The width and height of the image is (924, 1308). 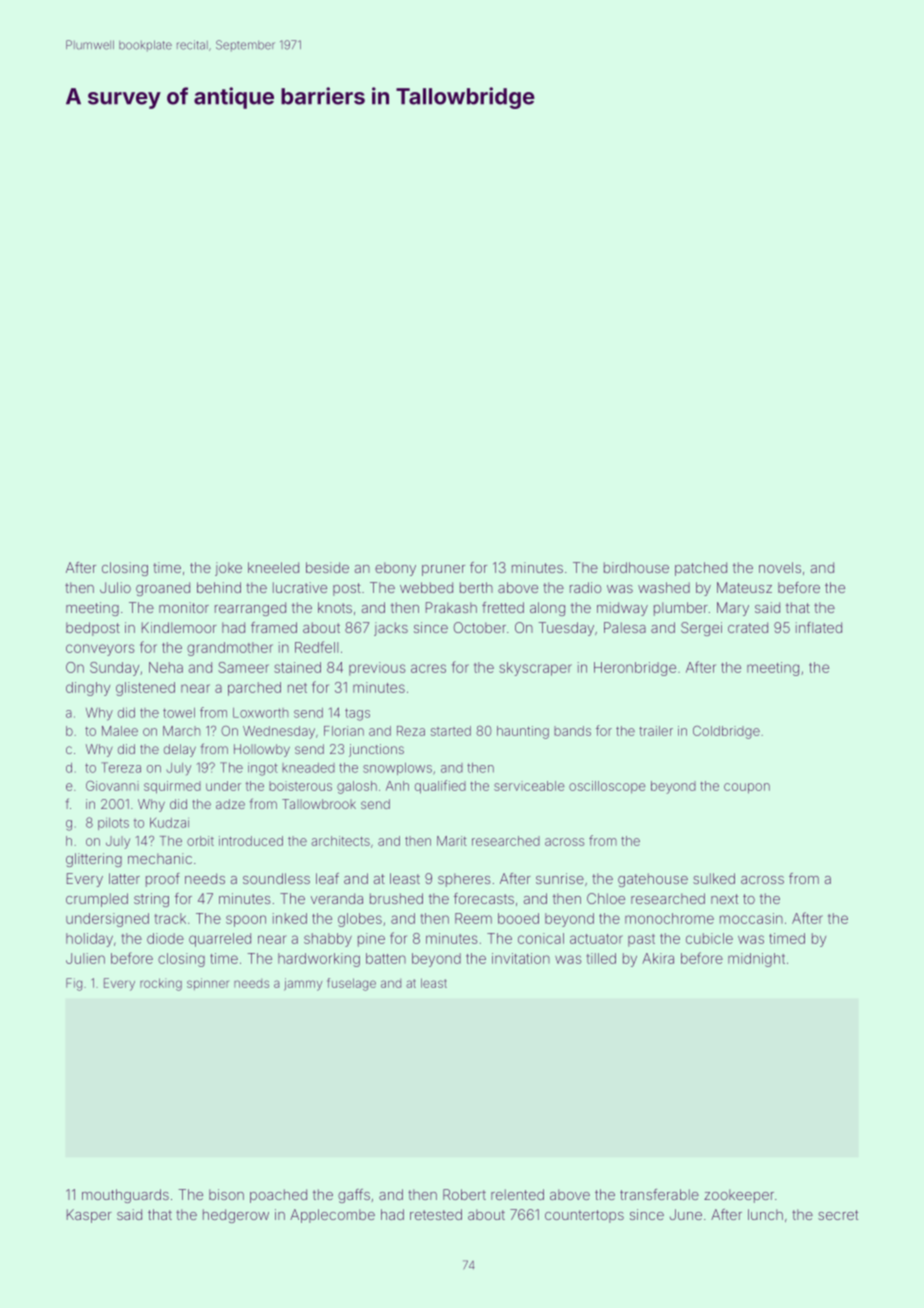 What do you see at coordinates (584, 1216) in the image?
I see `countertops` at bounding box center [584, 1216].
